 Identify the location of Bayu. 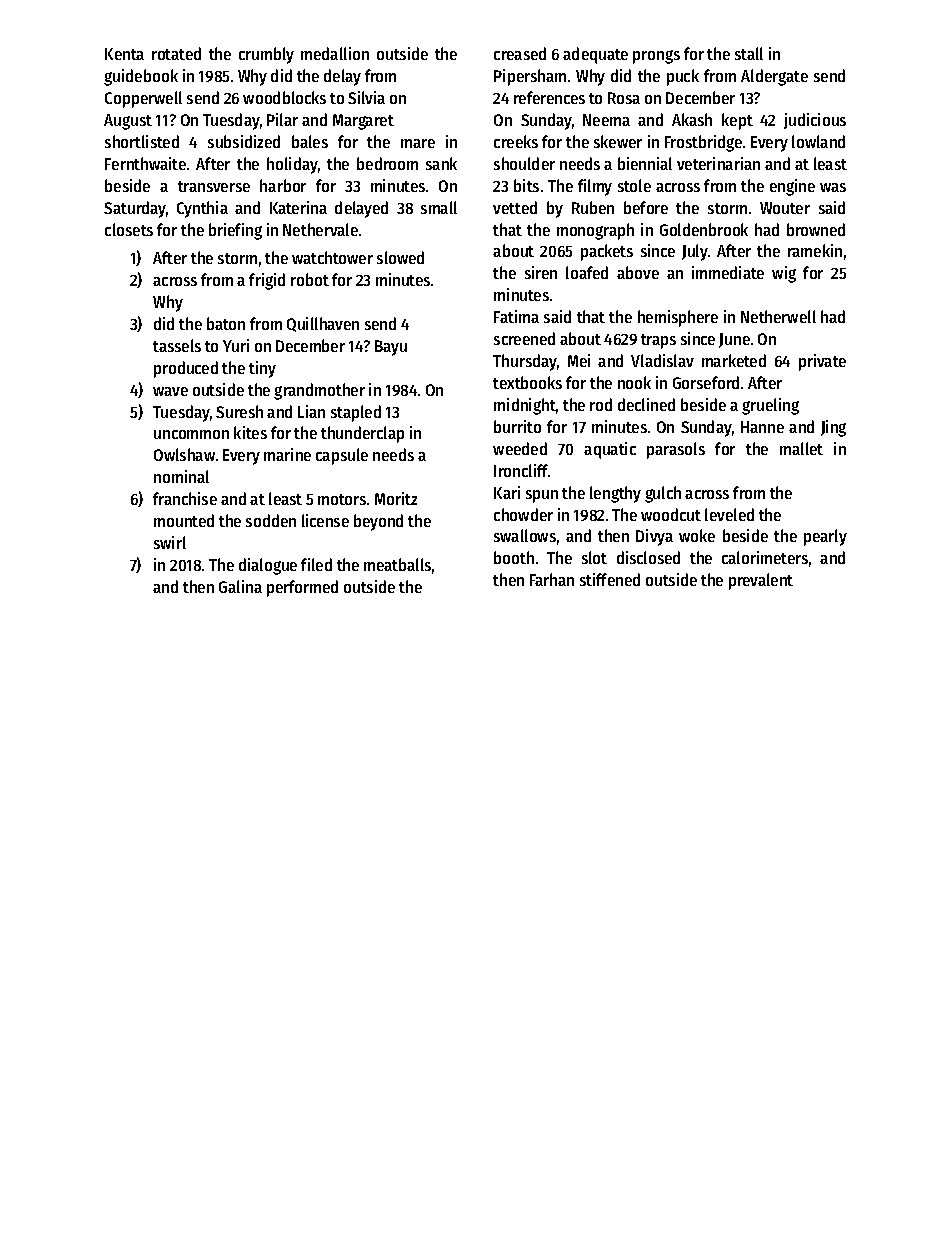
(391, 348).
